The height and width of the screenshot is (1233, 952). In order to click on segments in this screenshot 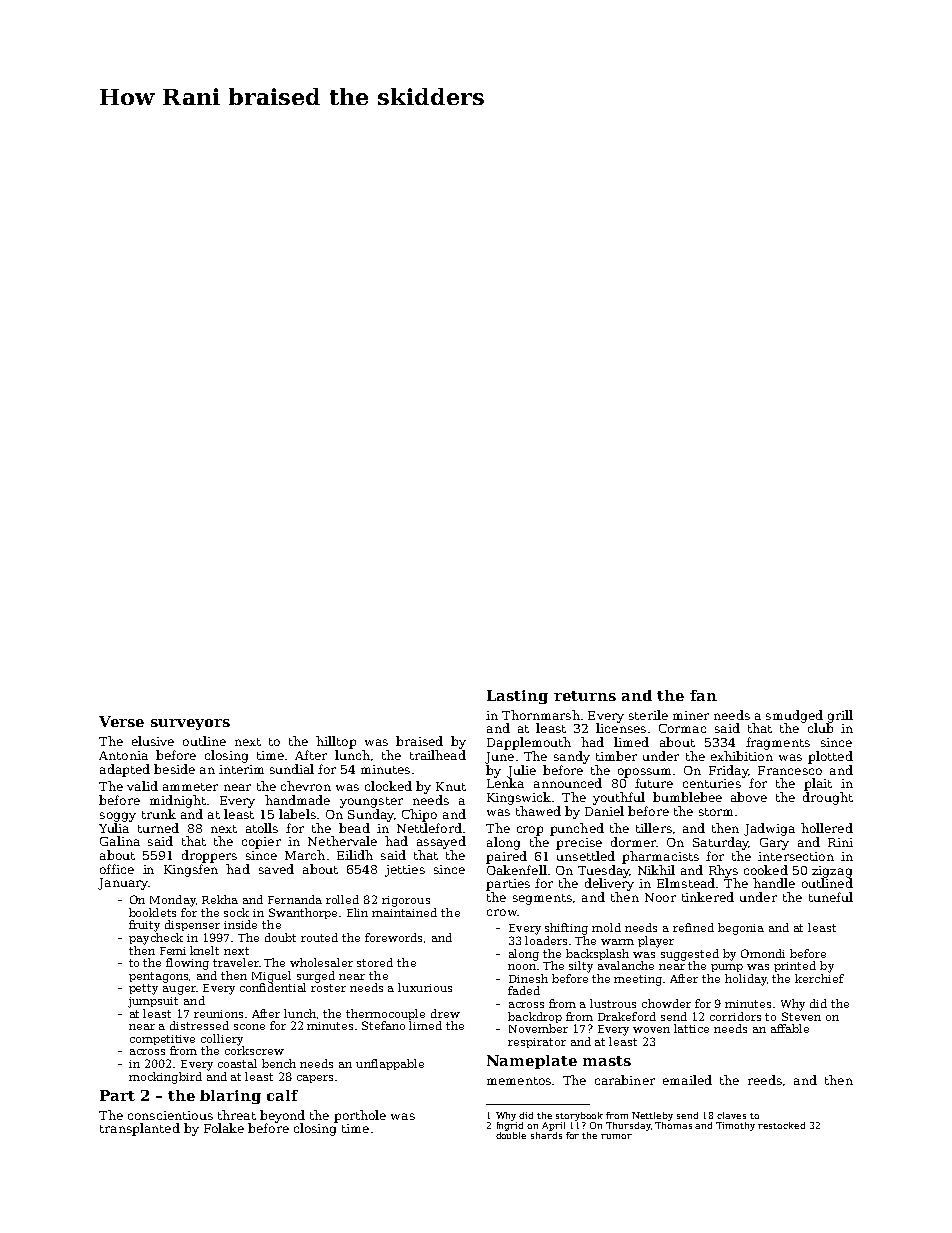, I will do `click(542, 899)`.
